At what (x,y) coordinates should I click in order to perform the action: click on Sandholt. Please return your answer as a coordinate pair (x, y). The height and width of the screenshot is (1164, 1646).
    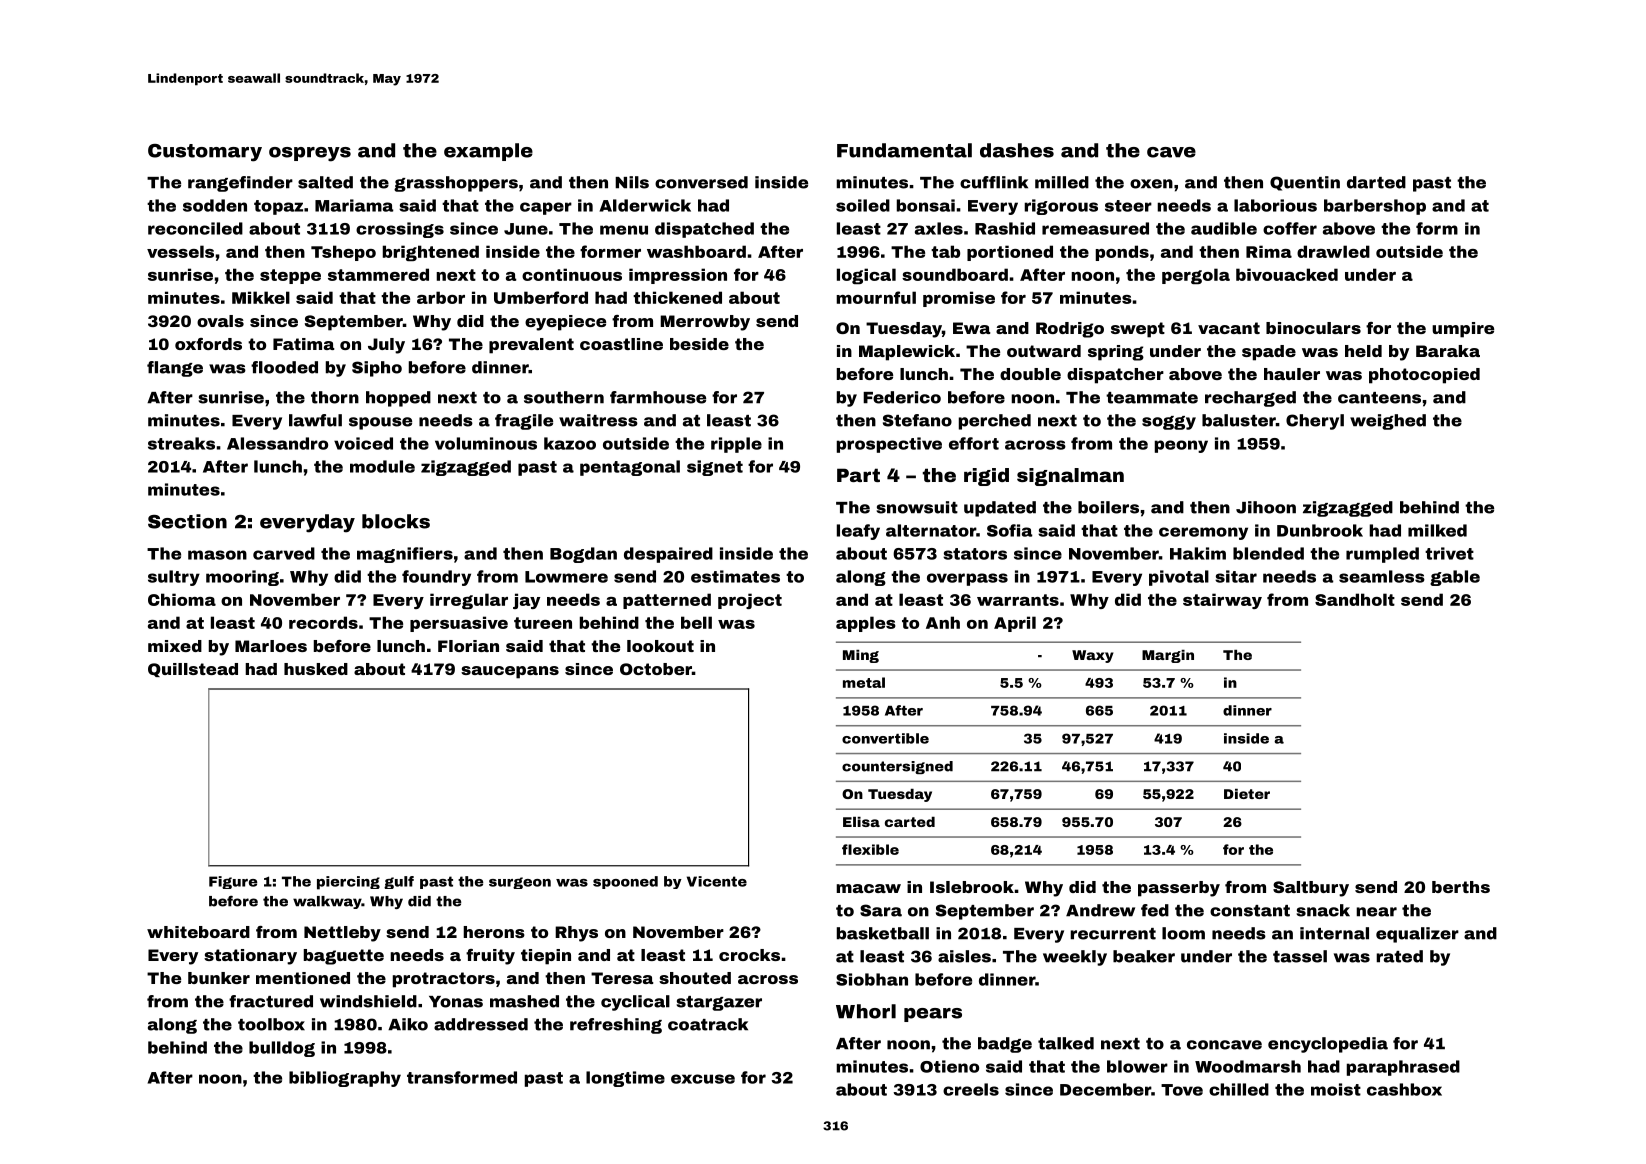
    Looking at the image, I should click on (1355, 599).
